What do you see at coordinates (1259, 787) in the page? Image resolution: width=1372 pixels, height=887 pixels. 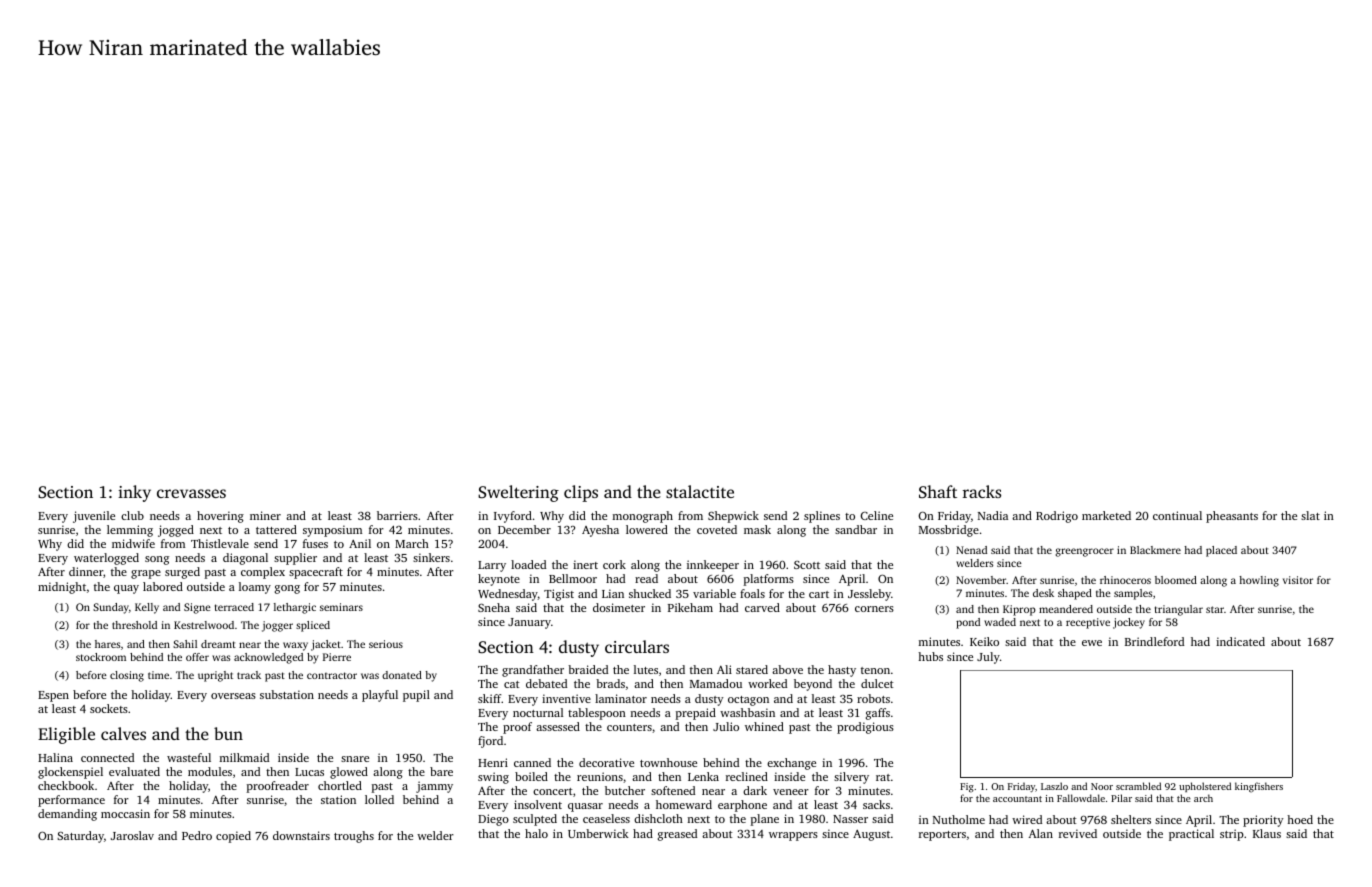 I see `kingfishers` at bounding box center [1259, 787].
